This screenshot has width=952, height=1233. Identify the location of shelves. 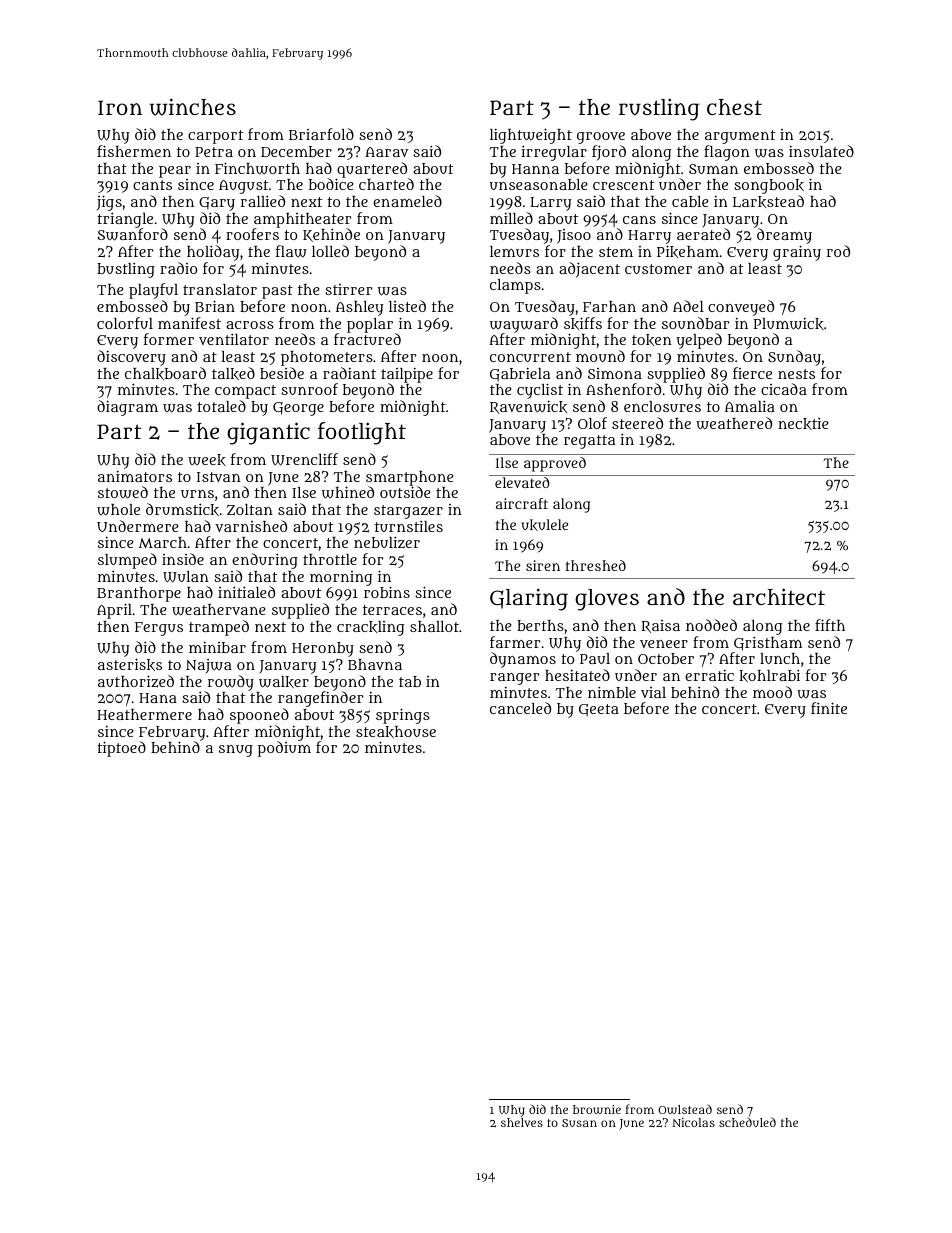
(522, 1122).
